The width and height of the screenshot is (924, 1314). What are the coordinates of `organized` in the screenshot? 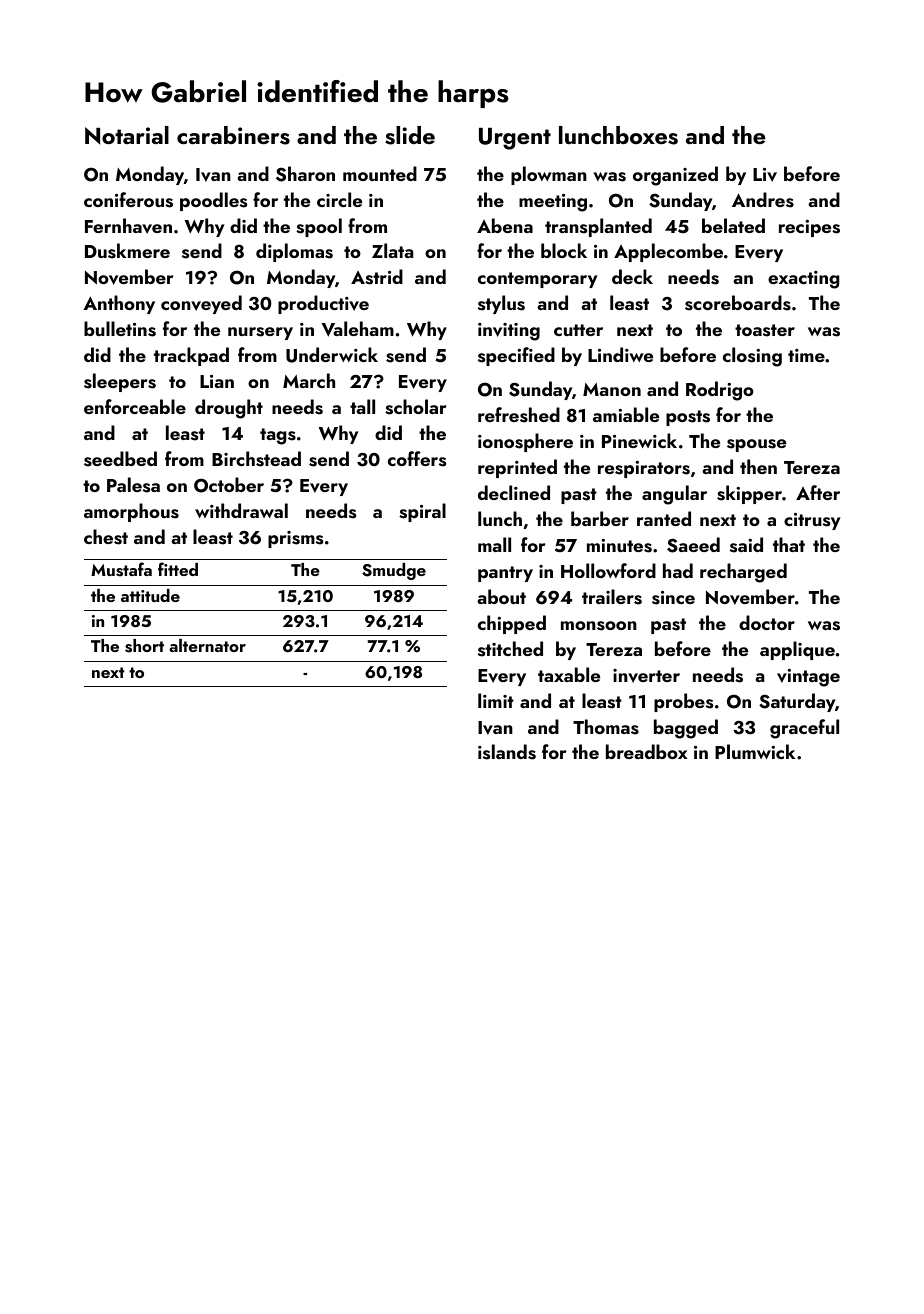 It's located at (675, 176).
